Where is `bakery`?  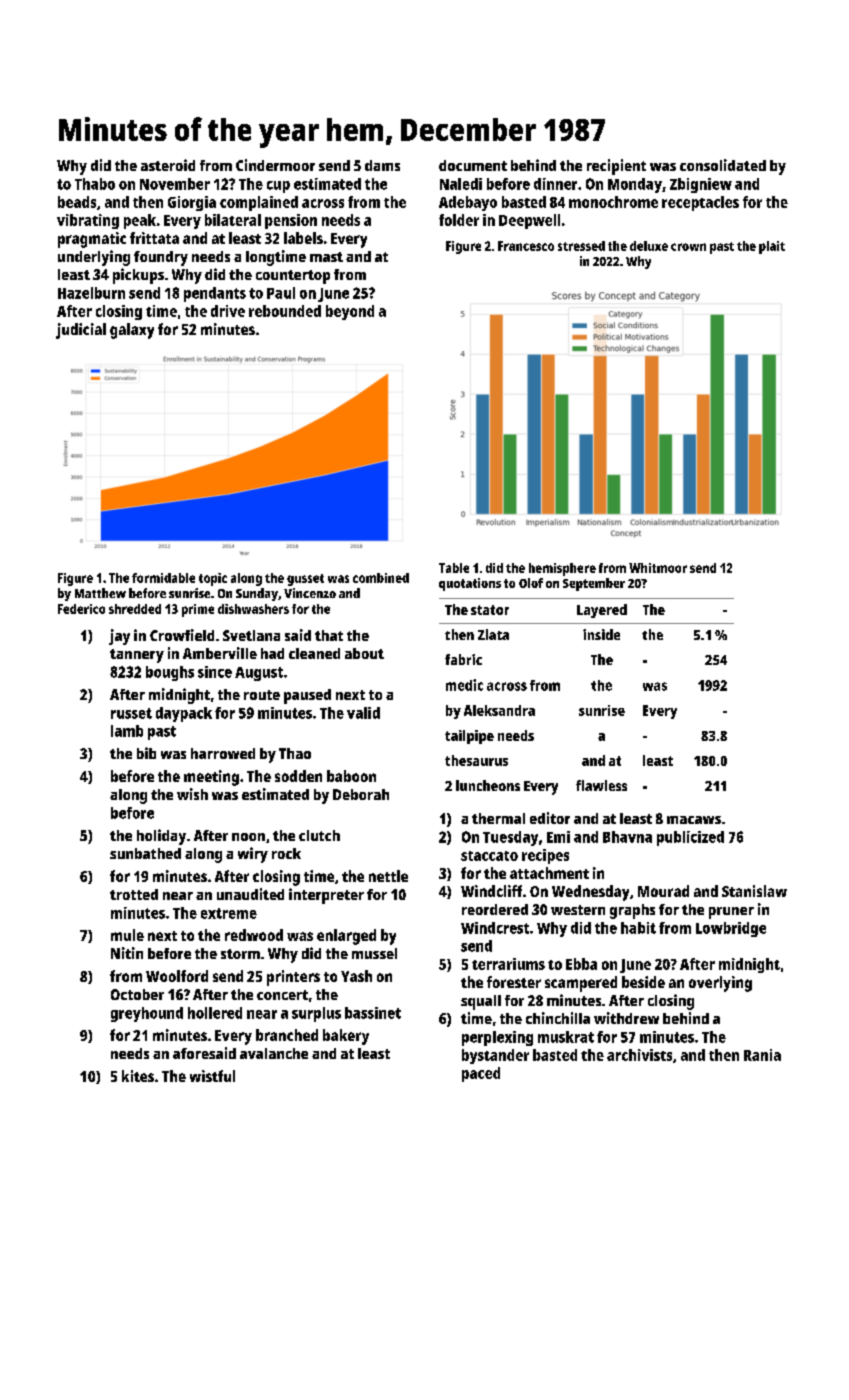
bakery is located at coordinates (346, 1037).
